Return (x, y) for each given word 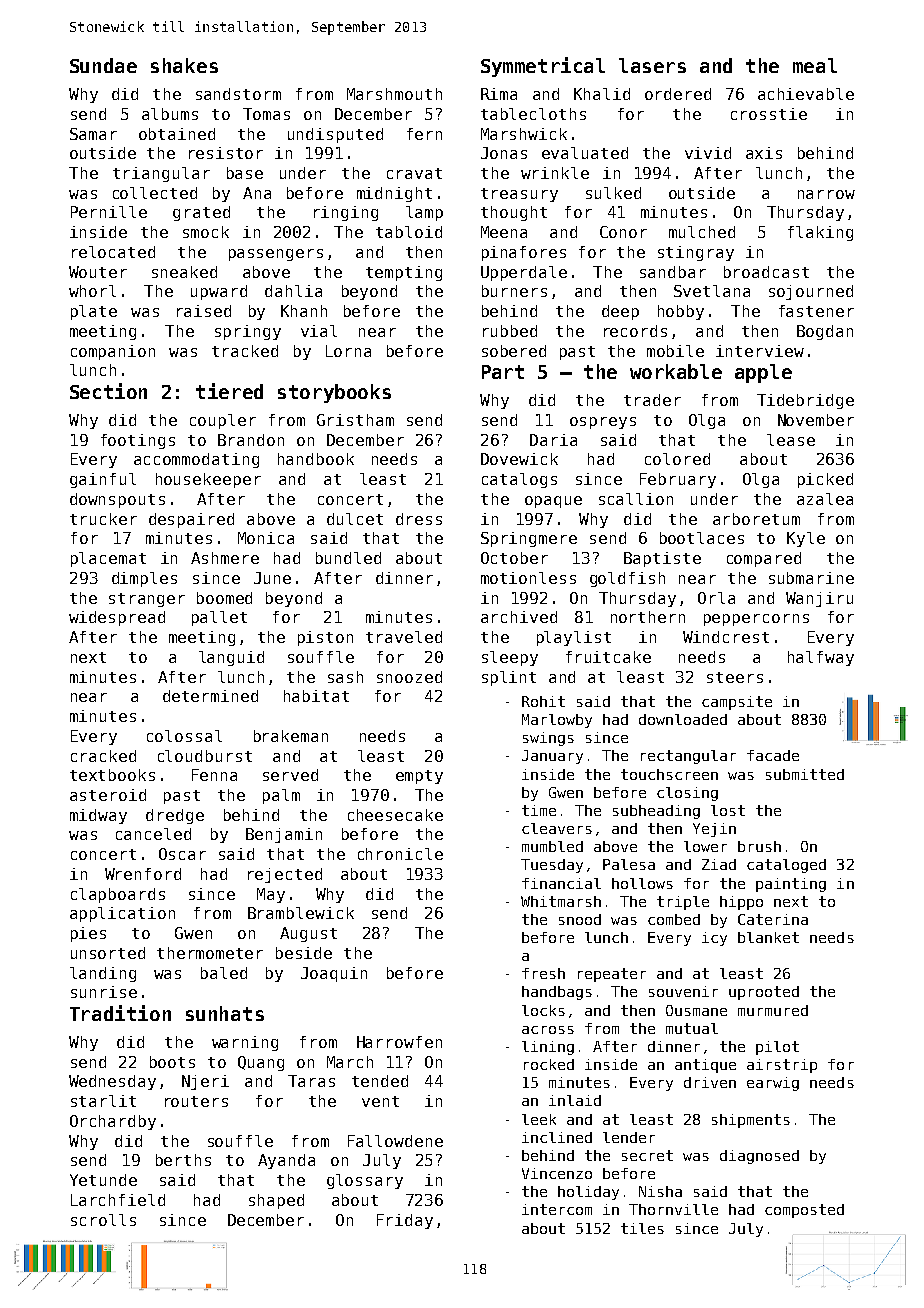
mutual (692, 1028)
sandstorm (238, 94)
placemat (108, 559)
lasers (652, 65)
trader (652, 400)
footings (138, 441)
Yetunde (103, 1180)
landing (103, 974)
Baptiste (662, 559)
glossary (365, 1181)
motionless (528, 578)
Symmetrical (543, 67)
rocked (549, 1064)
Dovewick (519, 459)
